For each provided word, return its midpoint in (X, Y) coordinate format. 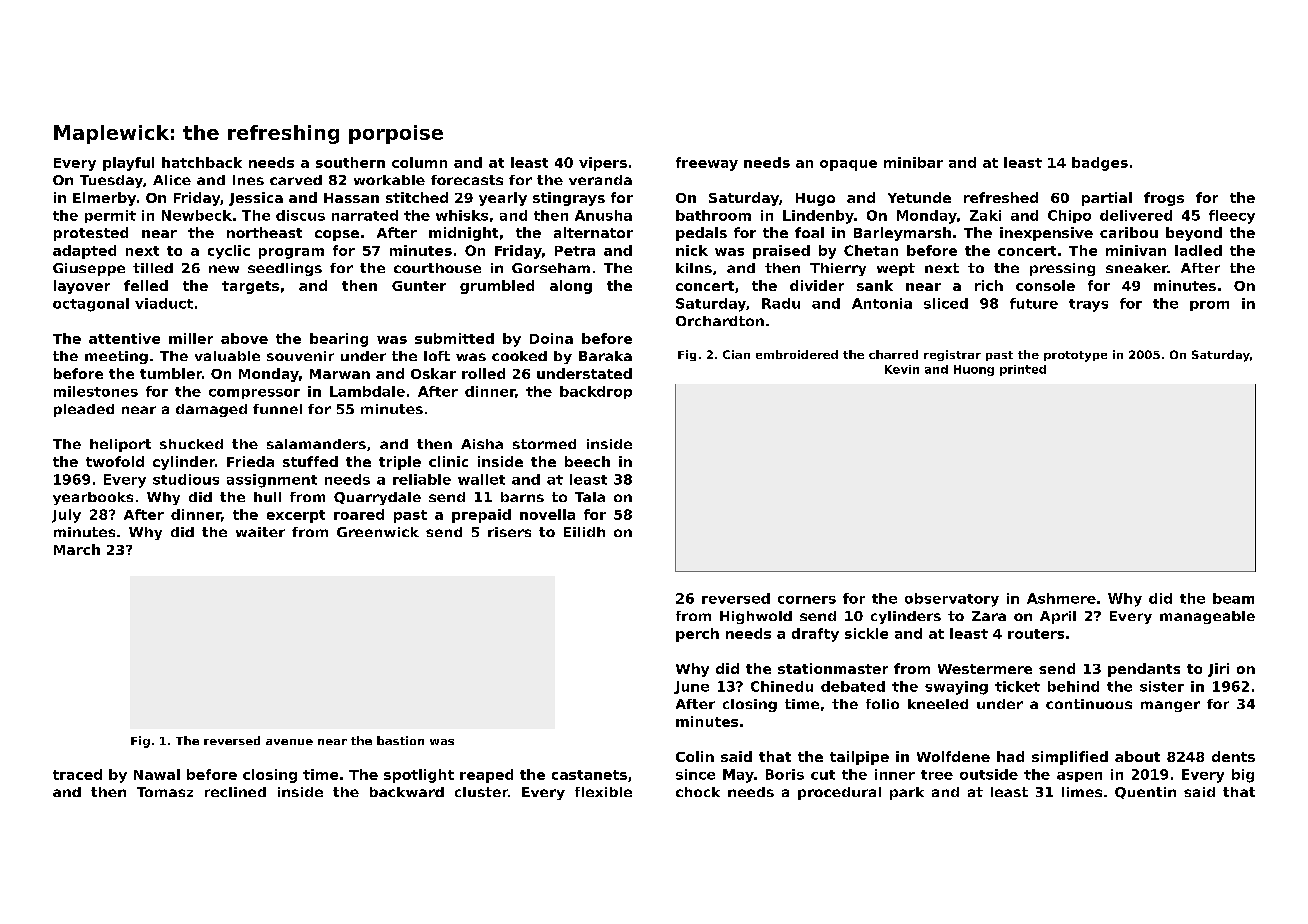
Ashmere (1061, 598)
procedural (839, 793)
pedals (701, 234)
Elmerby (104, 199)
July (66, 516)
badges (1100, 164)
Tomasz (165, 792)
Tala (590, 497)
